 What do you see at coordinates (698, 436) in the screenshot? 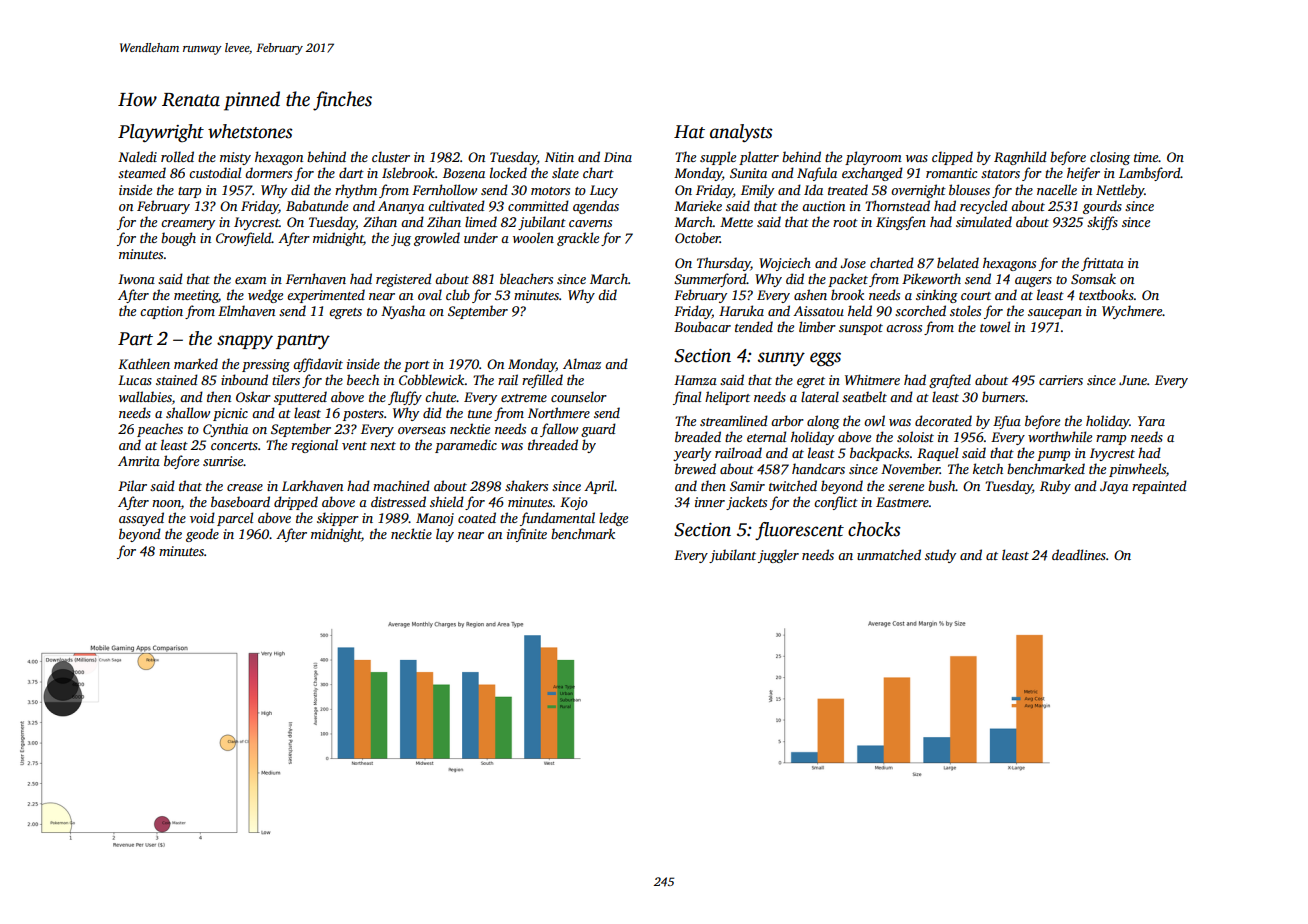
I see `breaded` at bounding box center [698, 436].
